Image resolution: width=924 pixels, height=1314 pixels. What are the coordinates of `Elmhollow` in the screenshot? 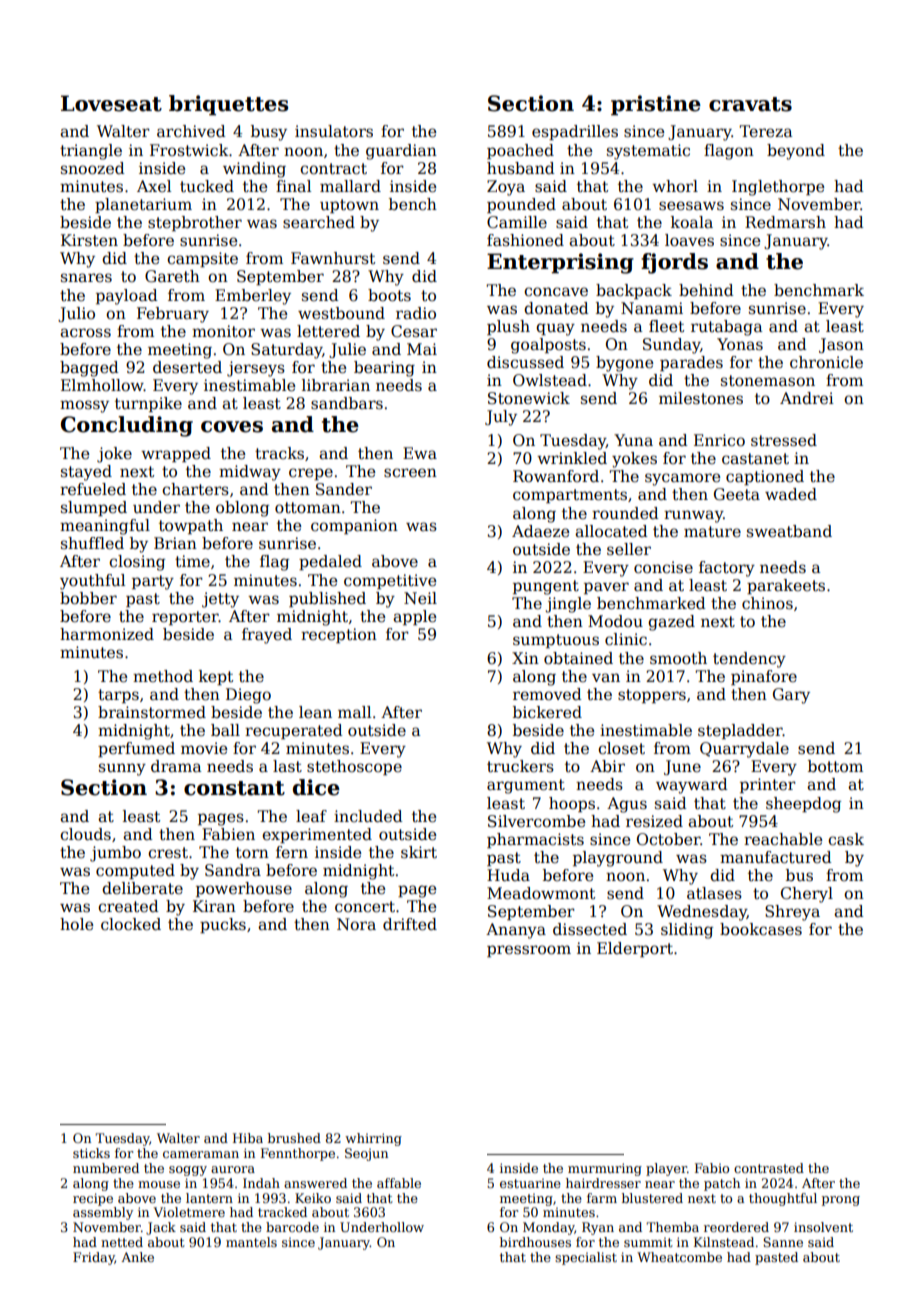 It's located at (102, 385).
